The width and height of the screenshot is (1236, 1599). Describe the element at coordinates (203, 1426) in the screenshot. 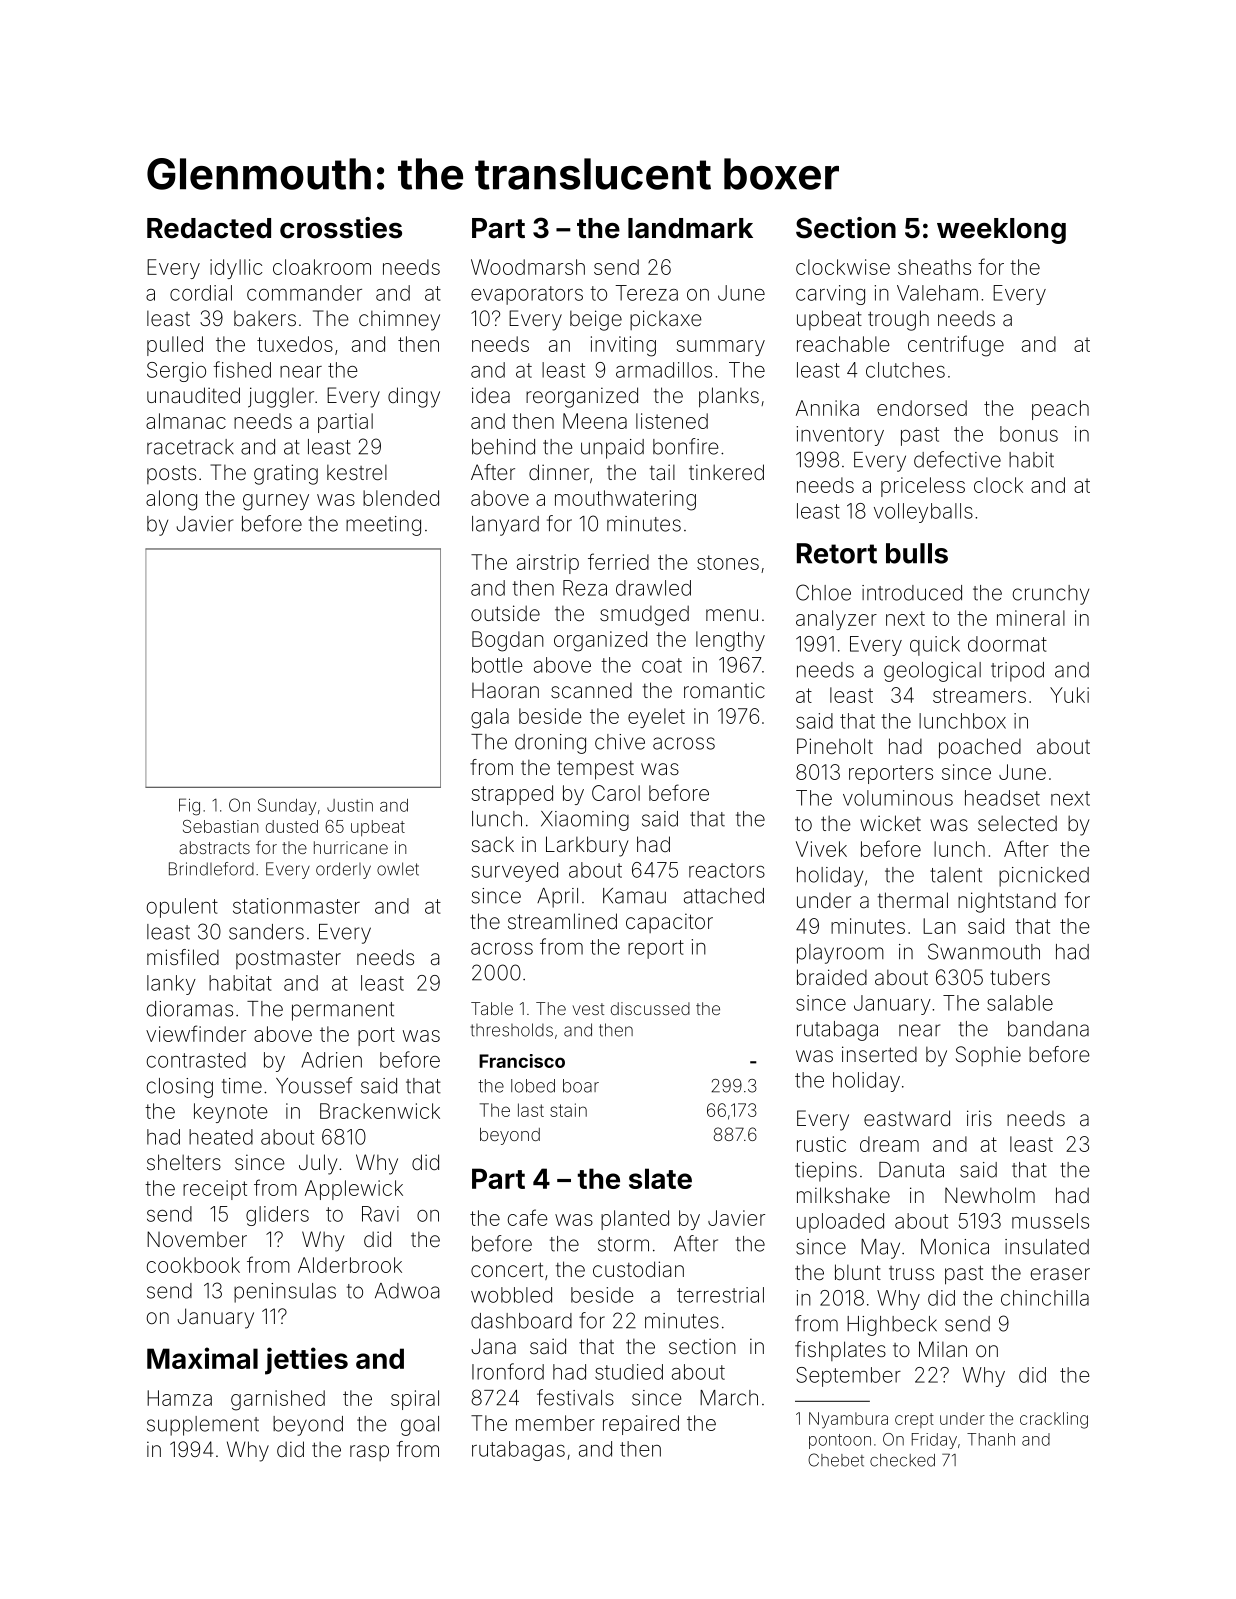

I see `supplement` at that location.
